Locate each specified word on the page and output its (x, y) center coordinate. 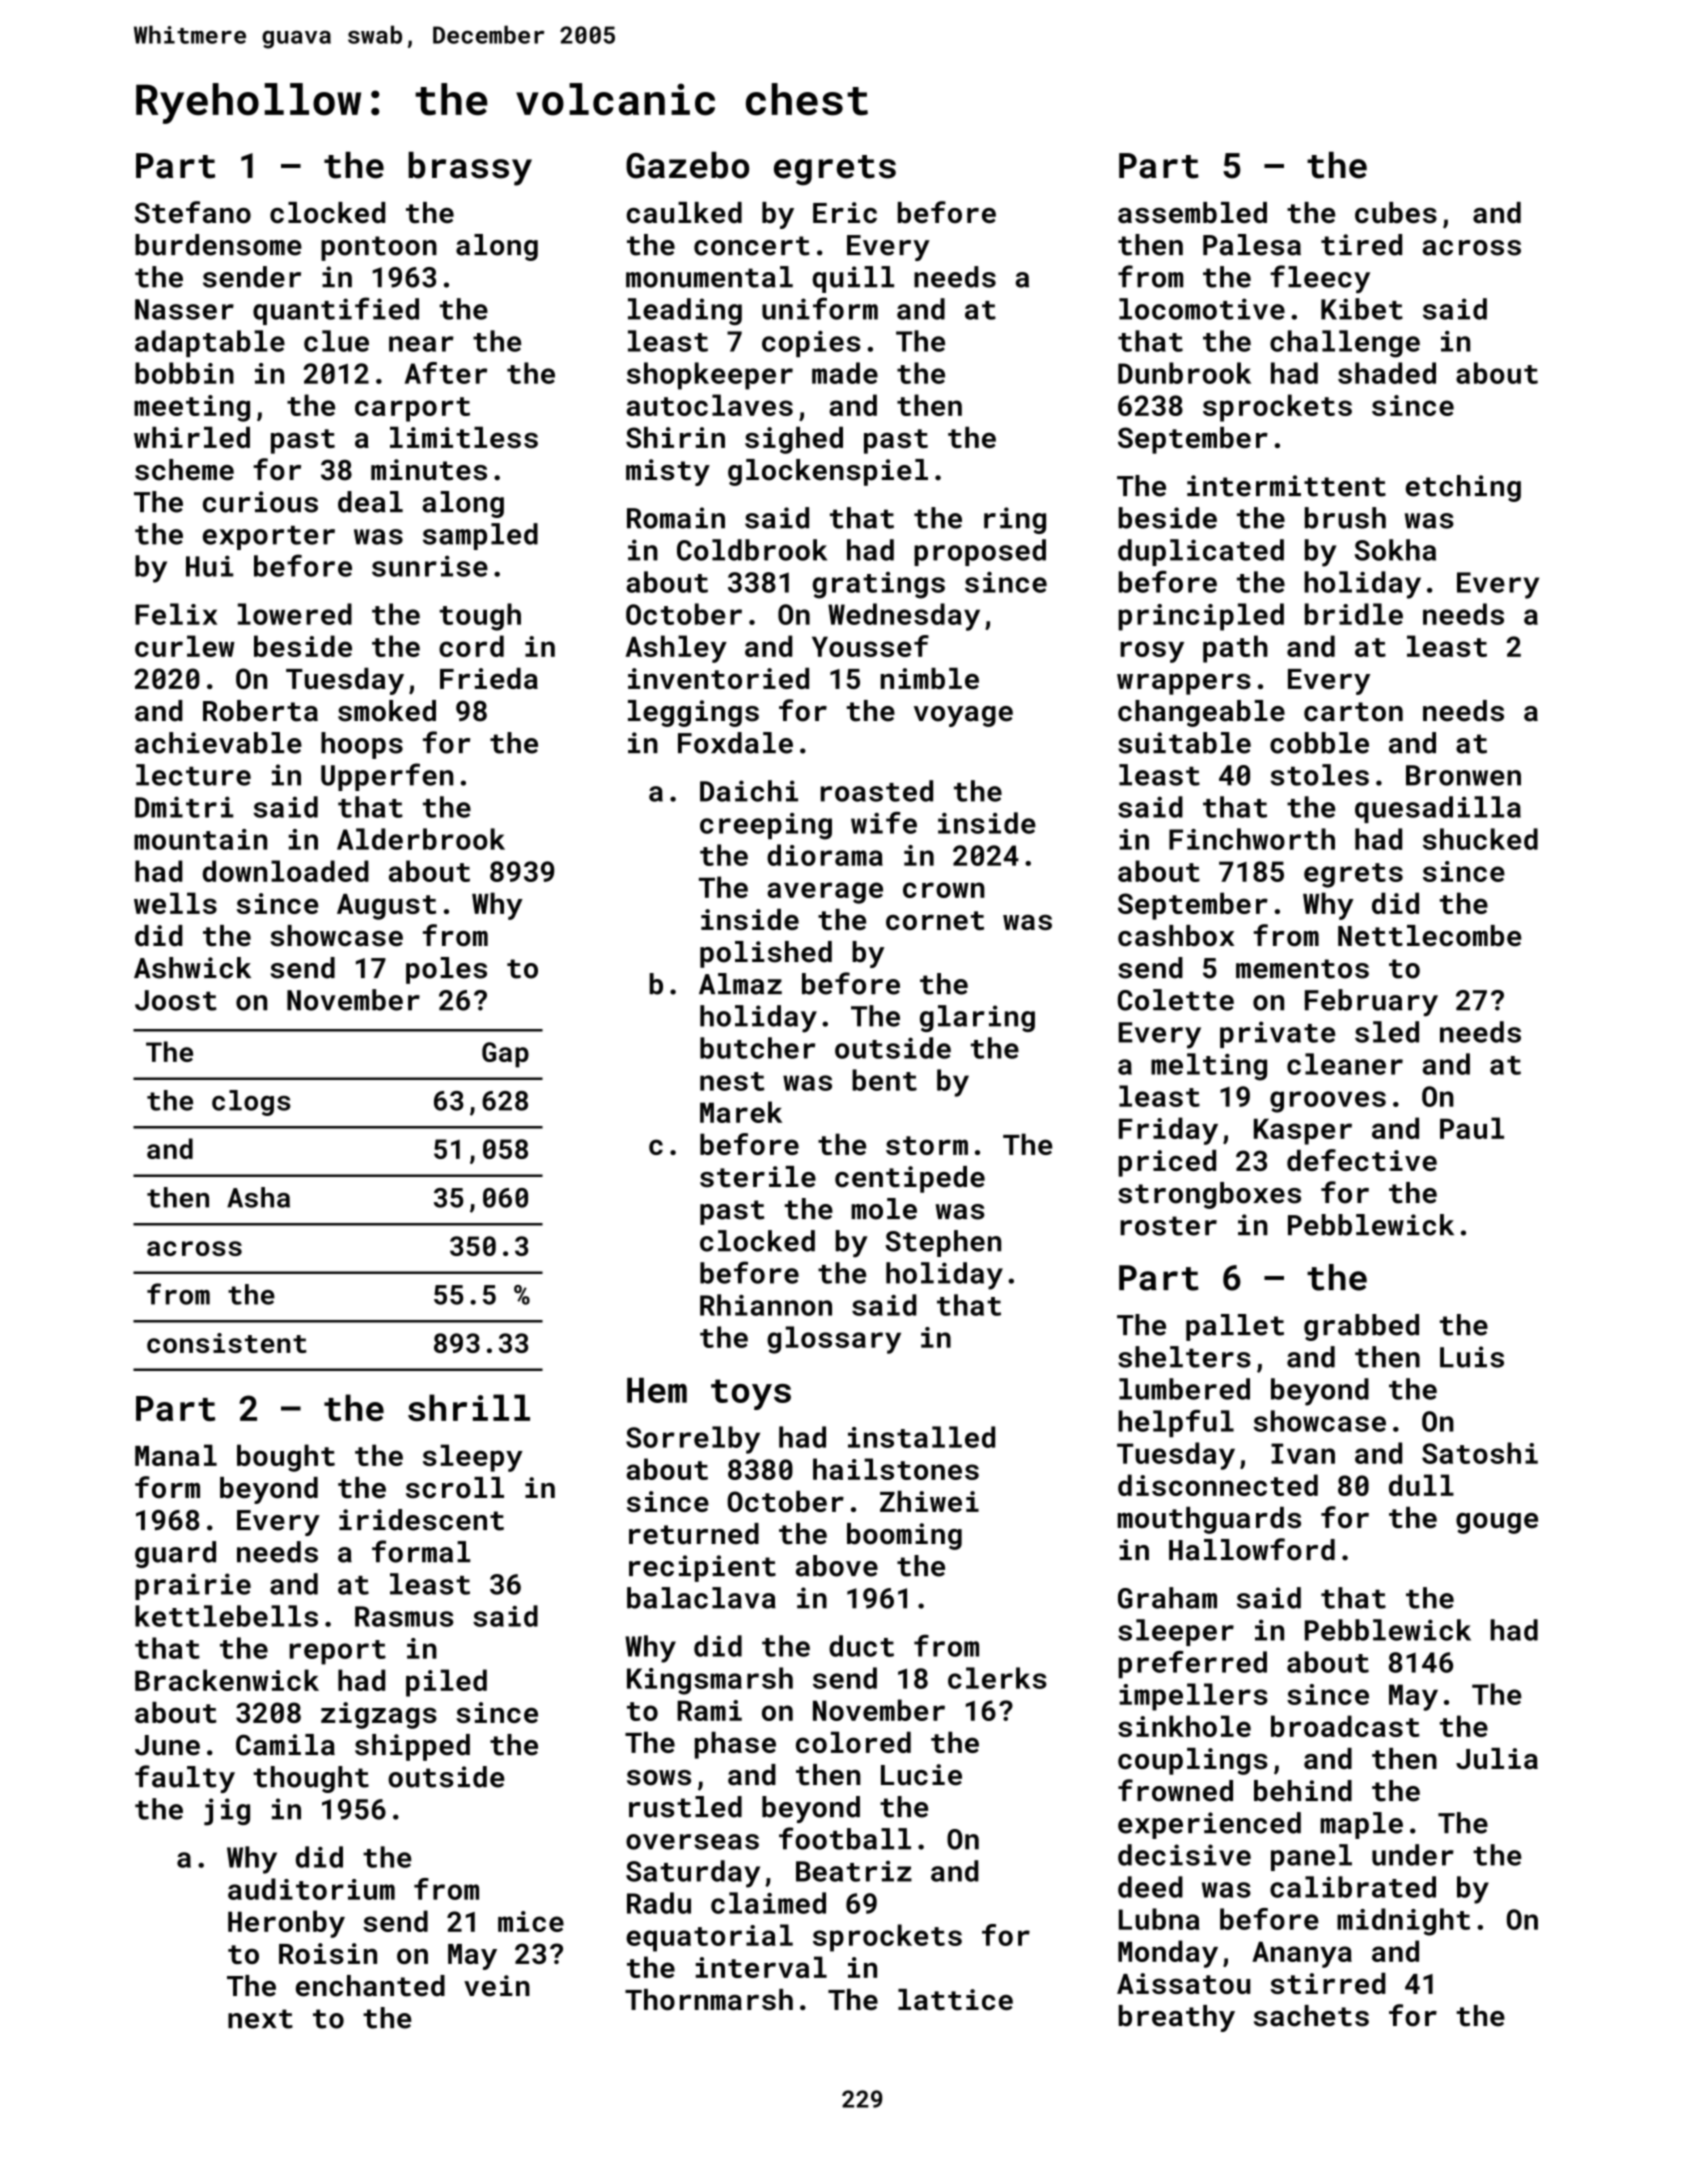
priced (1167, 1163)
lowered (295, 614)
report (337, 1652)
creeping (766, 826)
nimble (930, 678)
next (260, 2019)
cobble (1319, 743)
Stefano (193, 212)
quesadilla (1438, 809)
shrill (469, 1407)
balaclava (701, 1598)
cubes (1396, 213)
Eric (845, 213)
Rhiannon (766, 1305)
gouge (1497, 1523)
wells (175, 903)
